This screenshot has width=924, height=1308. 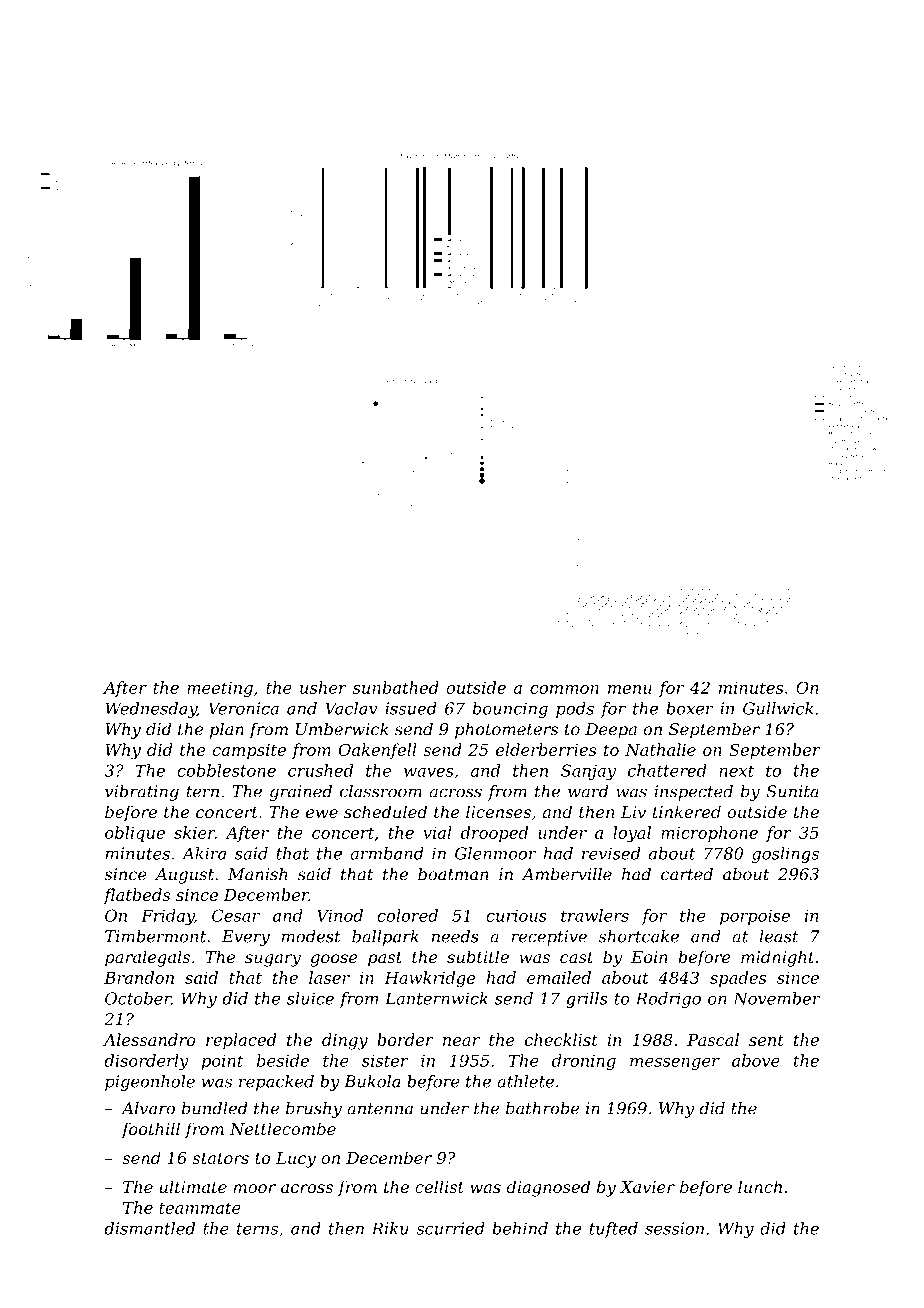 I want to click on common, so click(x=564, y=689).
